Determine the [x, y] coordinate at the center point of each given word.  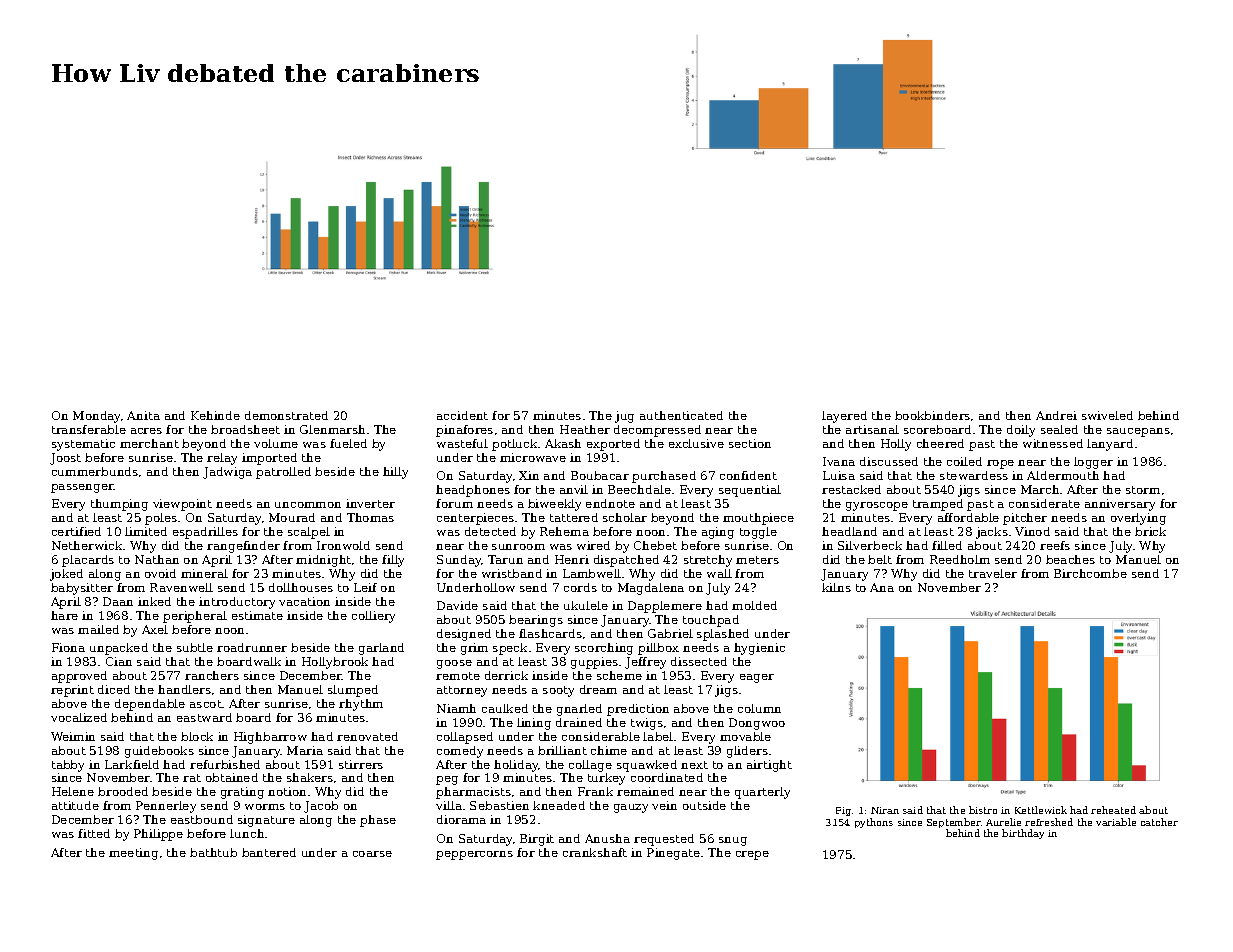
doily [1021, 431]
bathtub [213, 852]
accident [462, 415]
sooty [558, 691]
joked [66, 575]
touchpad [711, 621]
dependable [150, 705]
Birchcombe [1090, 573]
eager [757, 678]
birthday [1023, 834]
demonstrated [286, 415]
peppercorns [474, 855]
